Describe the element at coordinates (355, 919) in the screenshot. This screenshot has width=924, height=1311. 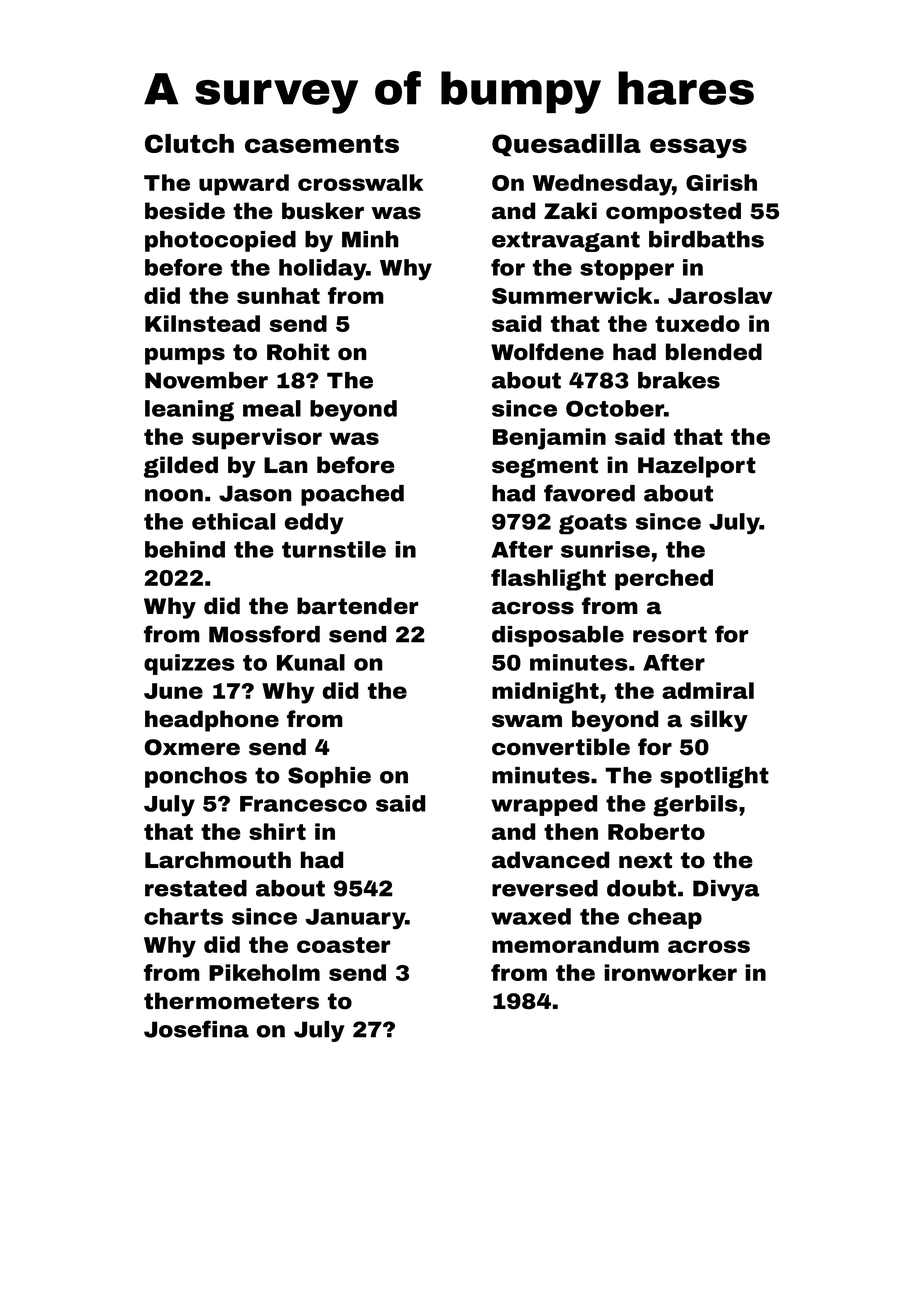
I see `January` at that location.
